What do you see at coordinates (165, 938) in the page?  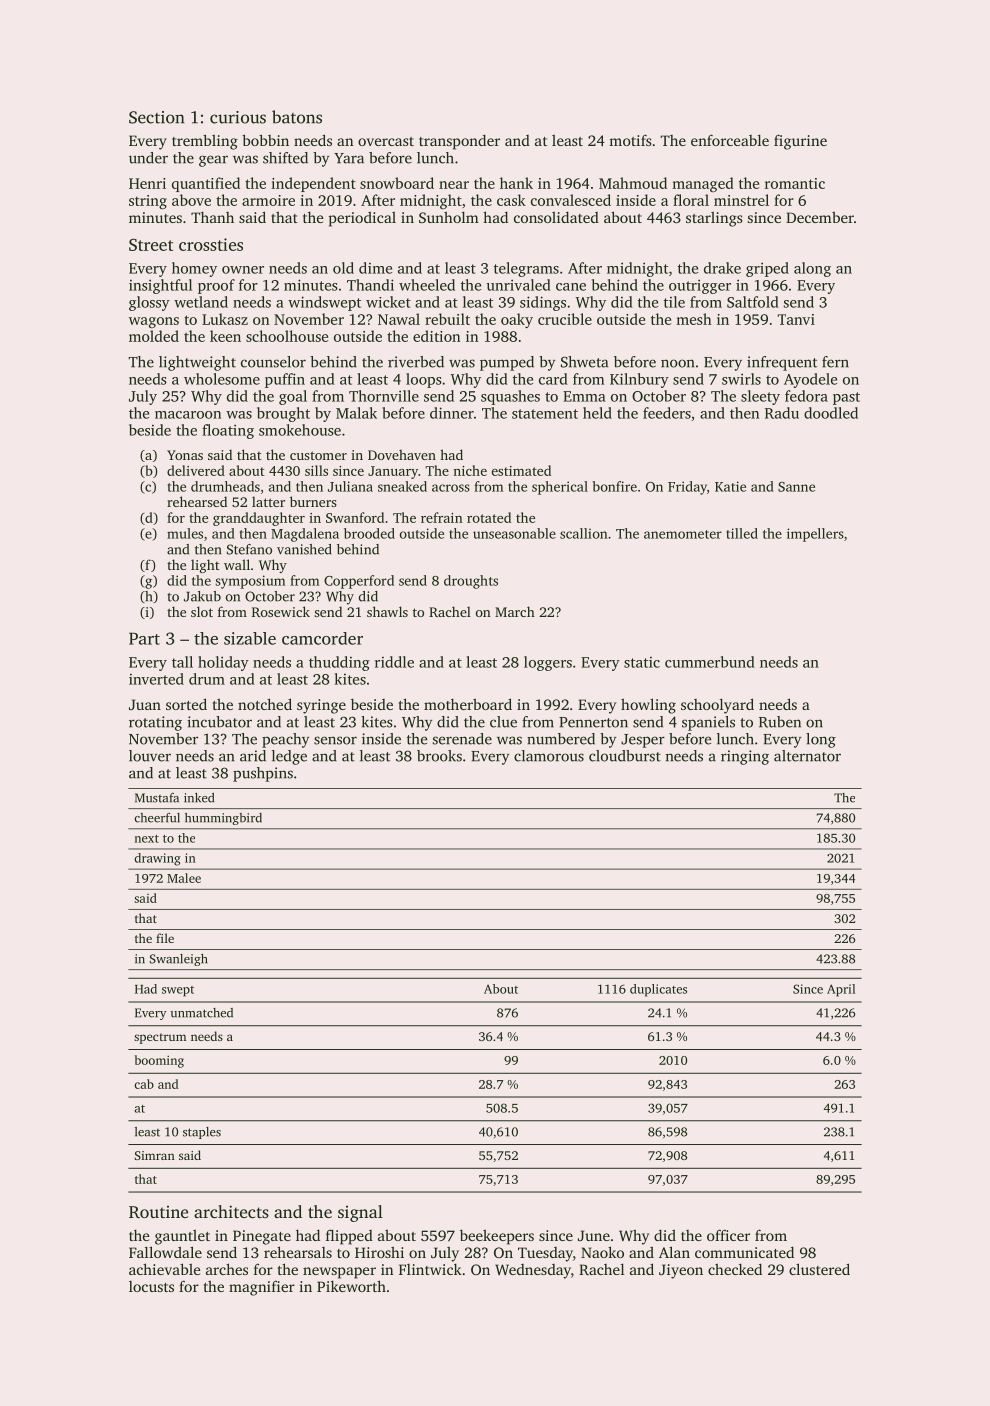 I see `file` at bounding box center [165, 938].
